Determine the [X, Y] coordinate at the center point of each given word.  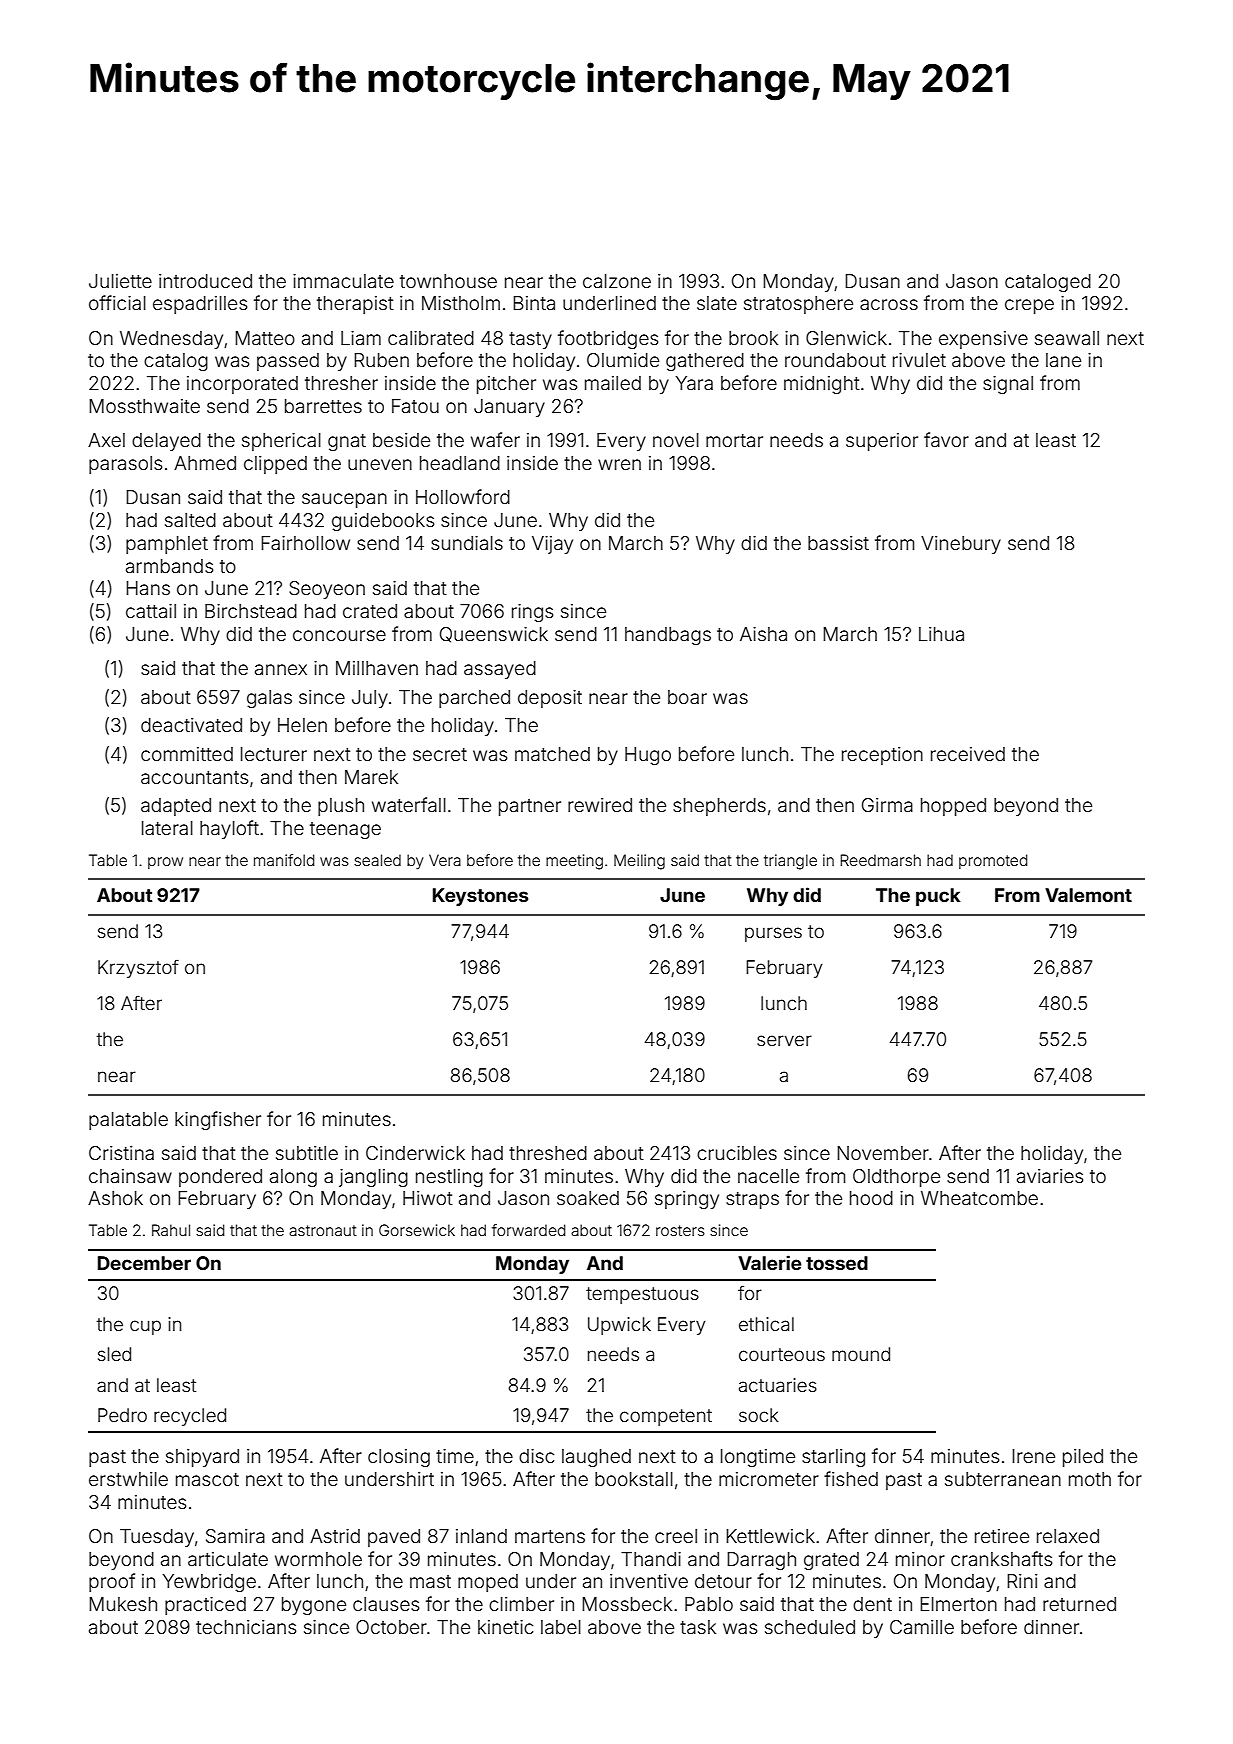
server [784, 1040]
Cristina [121, 1153]
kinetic [505, 1627]
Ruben [381, 360]
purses [773, 934]
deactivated [191, 725]
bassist [838, 543]
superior [882, 442]
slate [717, 303]
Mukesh [123, 1604]
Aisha [763, 634]
